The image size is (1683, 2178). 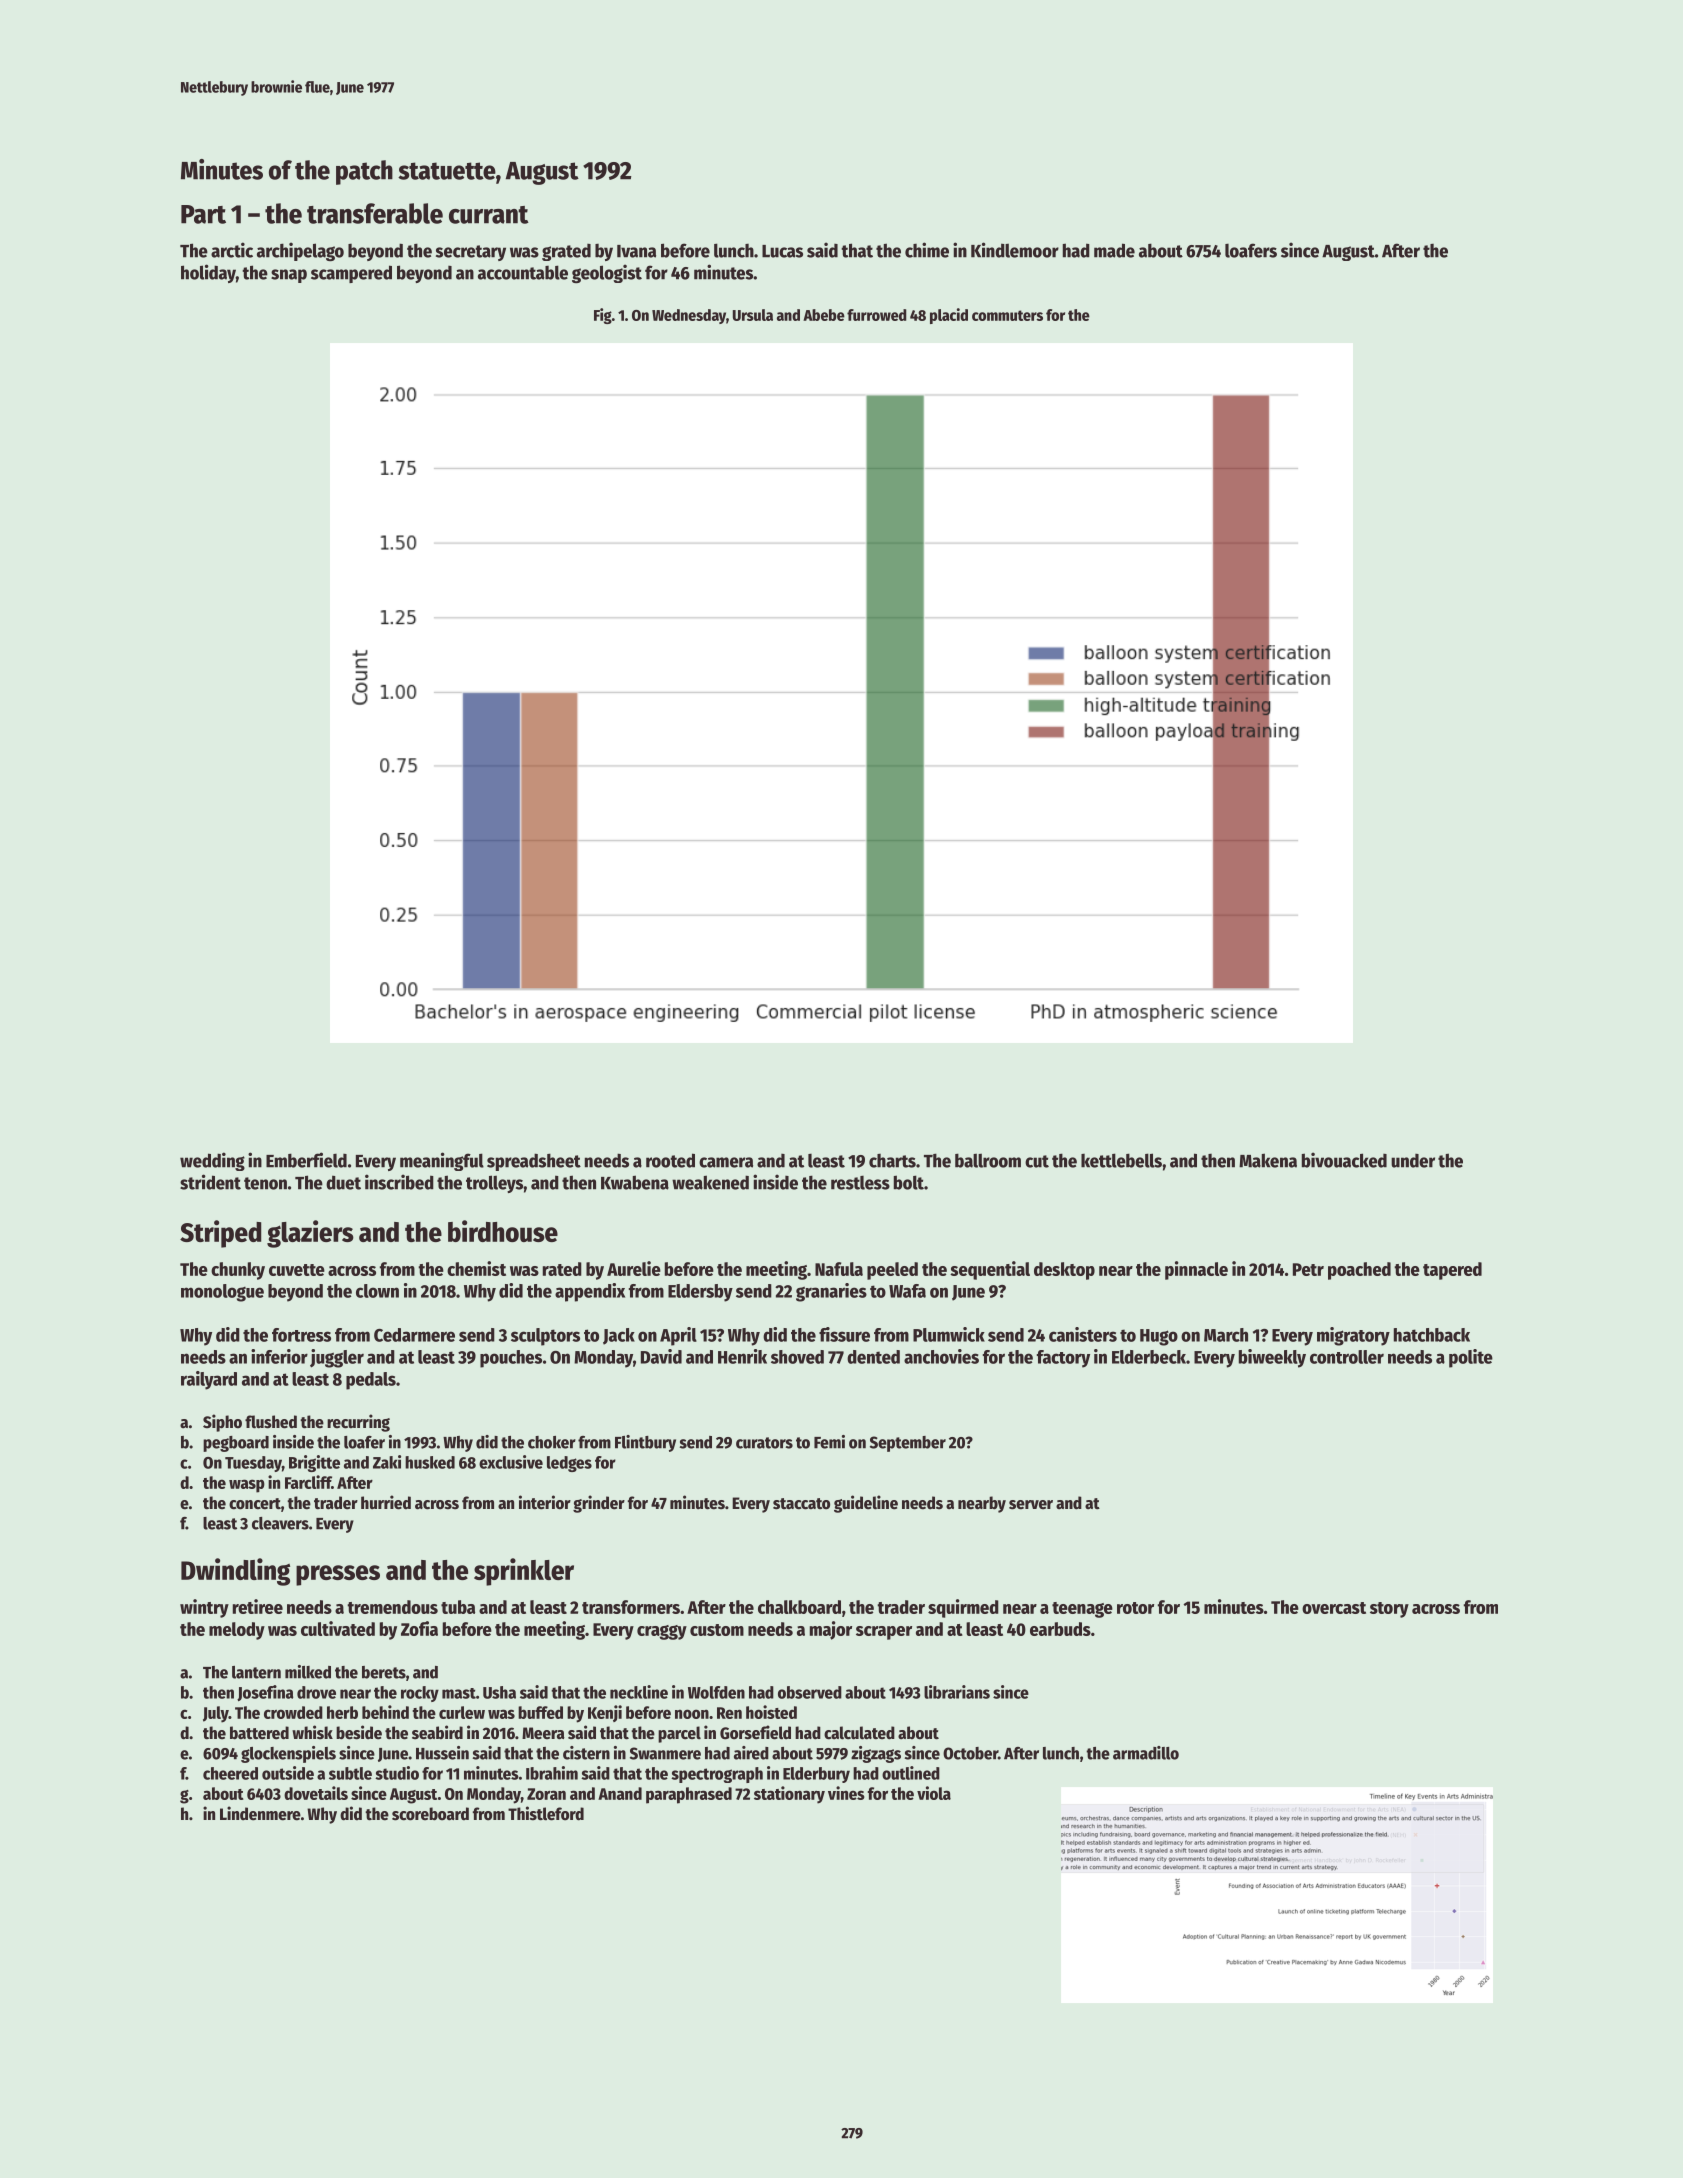 I want to click on Femi, so click(x=829, y=1442).
